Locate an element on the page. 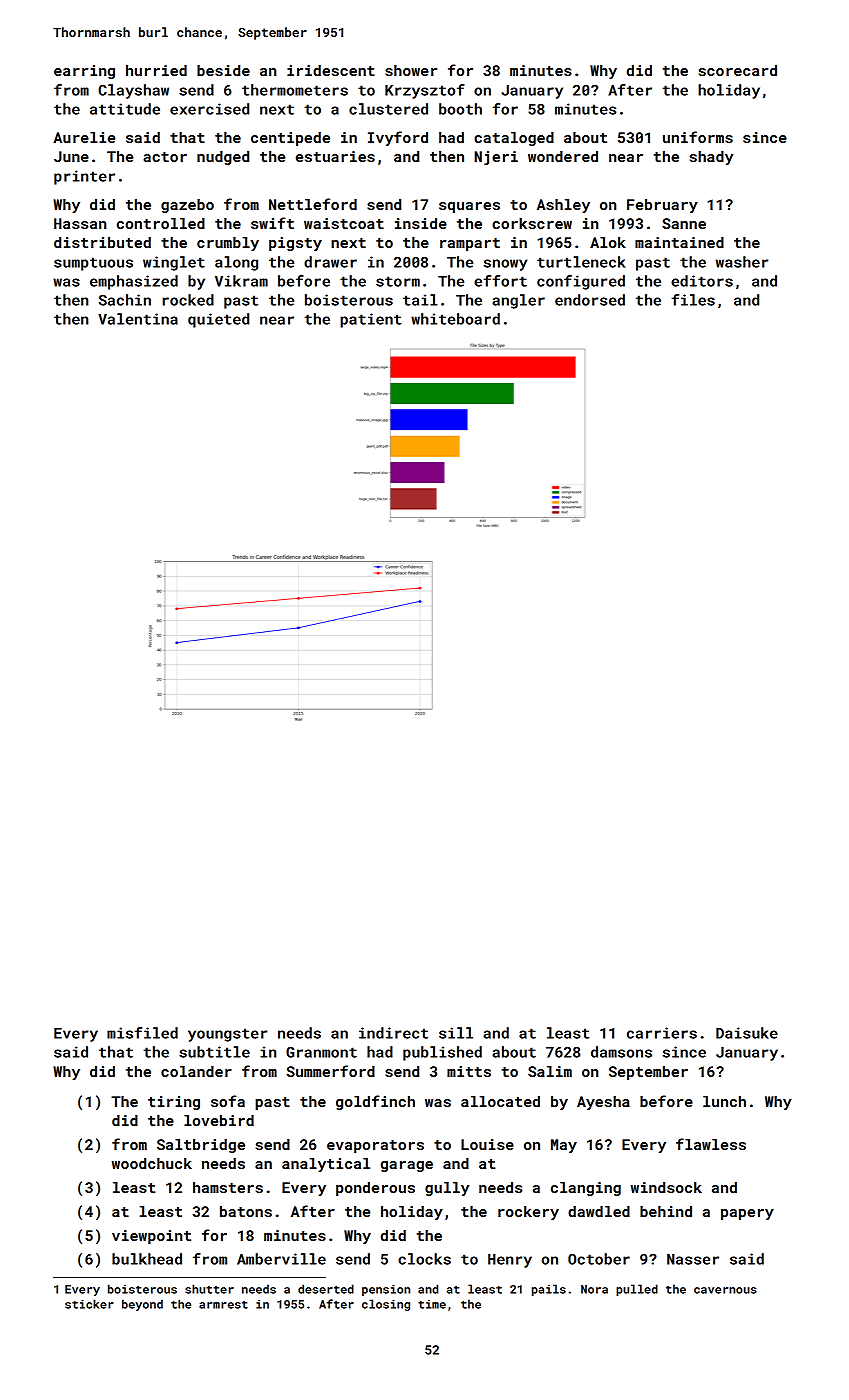 The height and width of the document is (1400, 849). damsons is located at coordinates (621, 1052).
